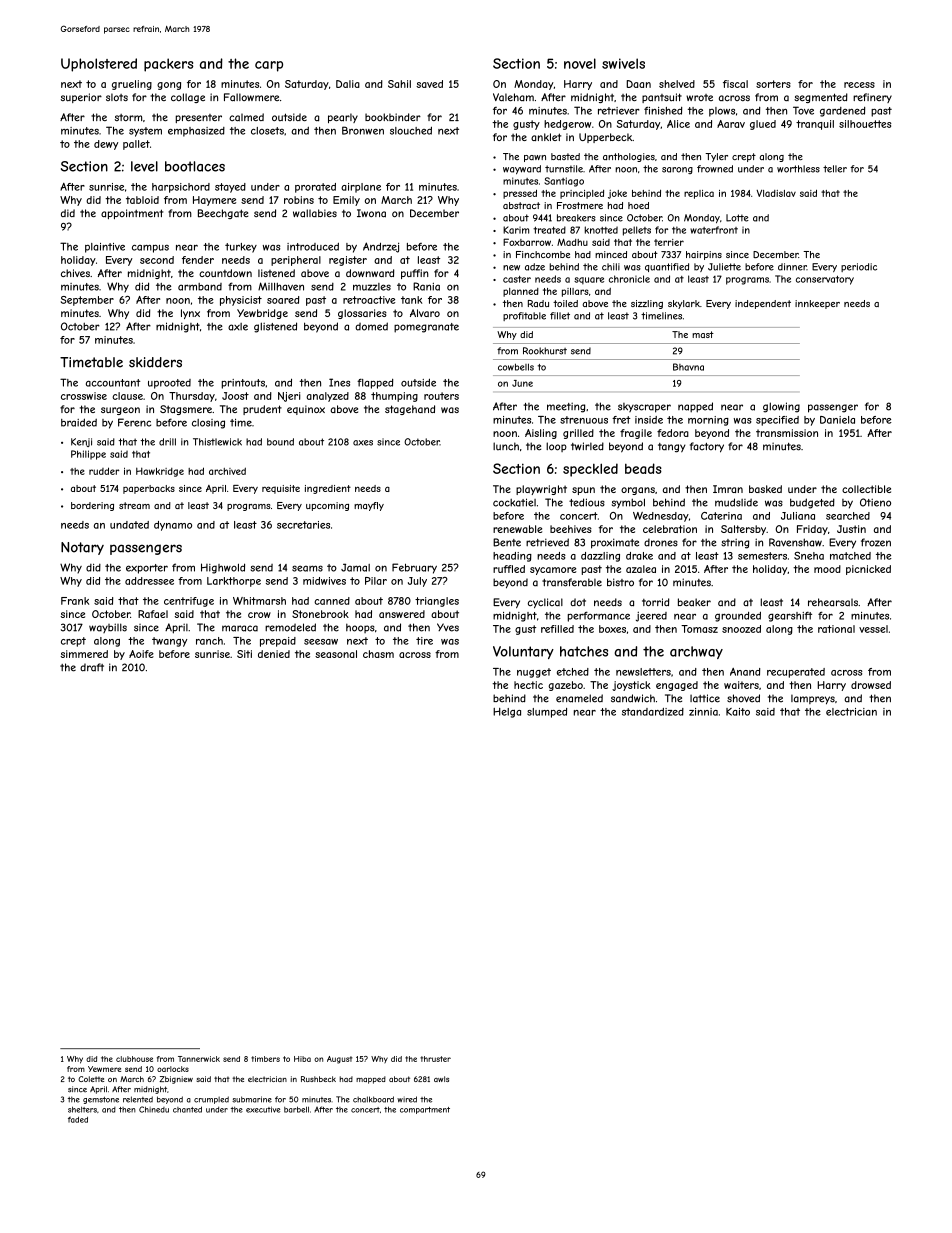 The height and width of the screenshot is (1233, 952). Describe the element at coordinates (623, 63) in the screenshot. I see `swivels` at that location.
